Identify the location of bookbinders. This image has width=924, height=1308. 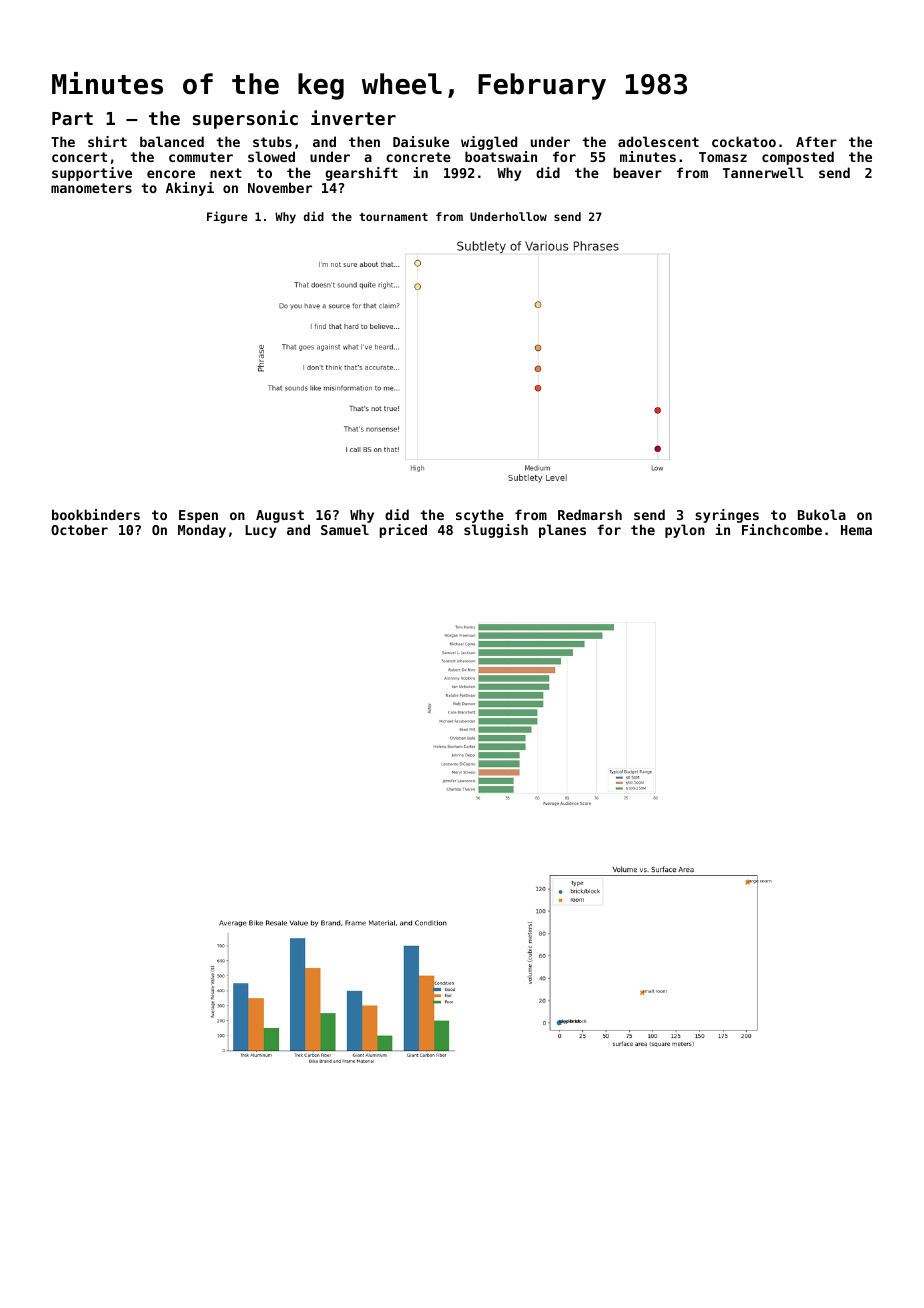
(96, 514).
